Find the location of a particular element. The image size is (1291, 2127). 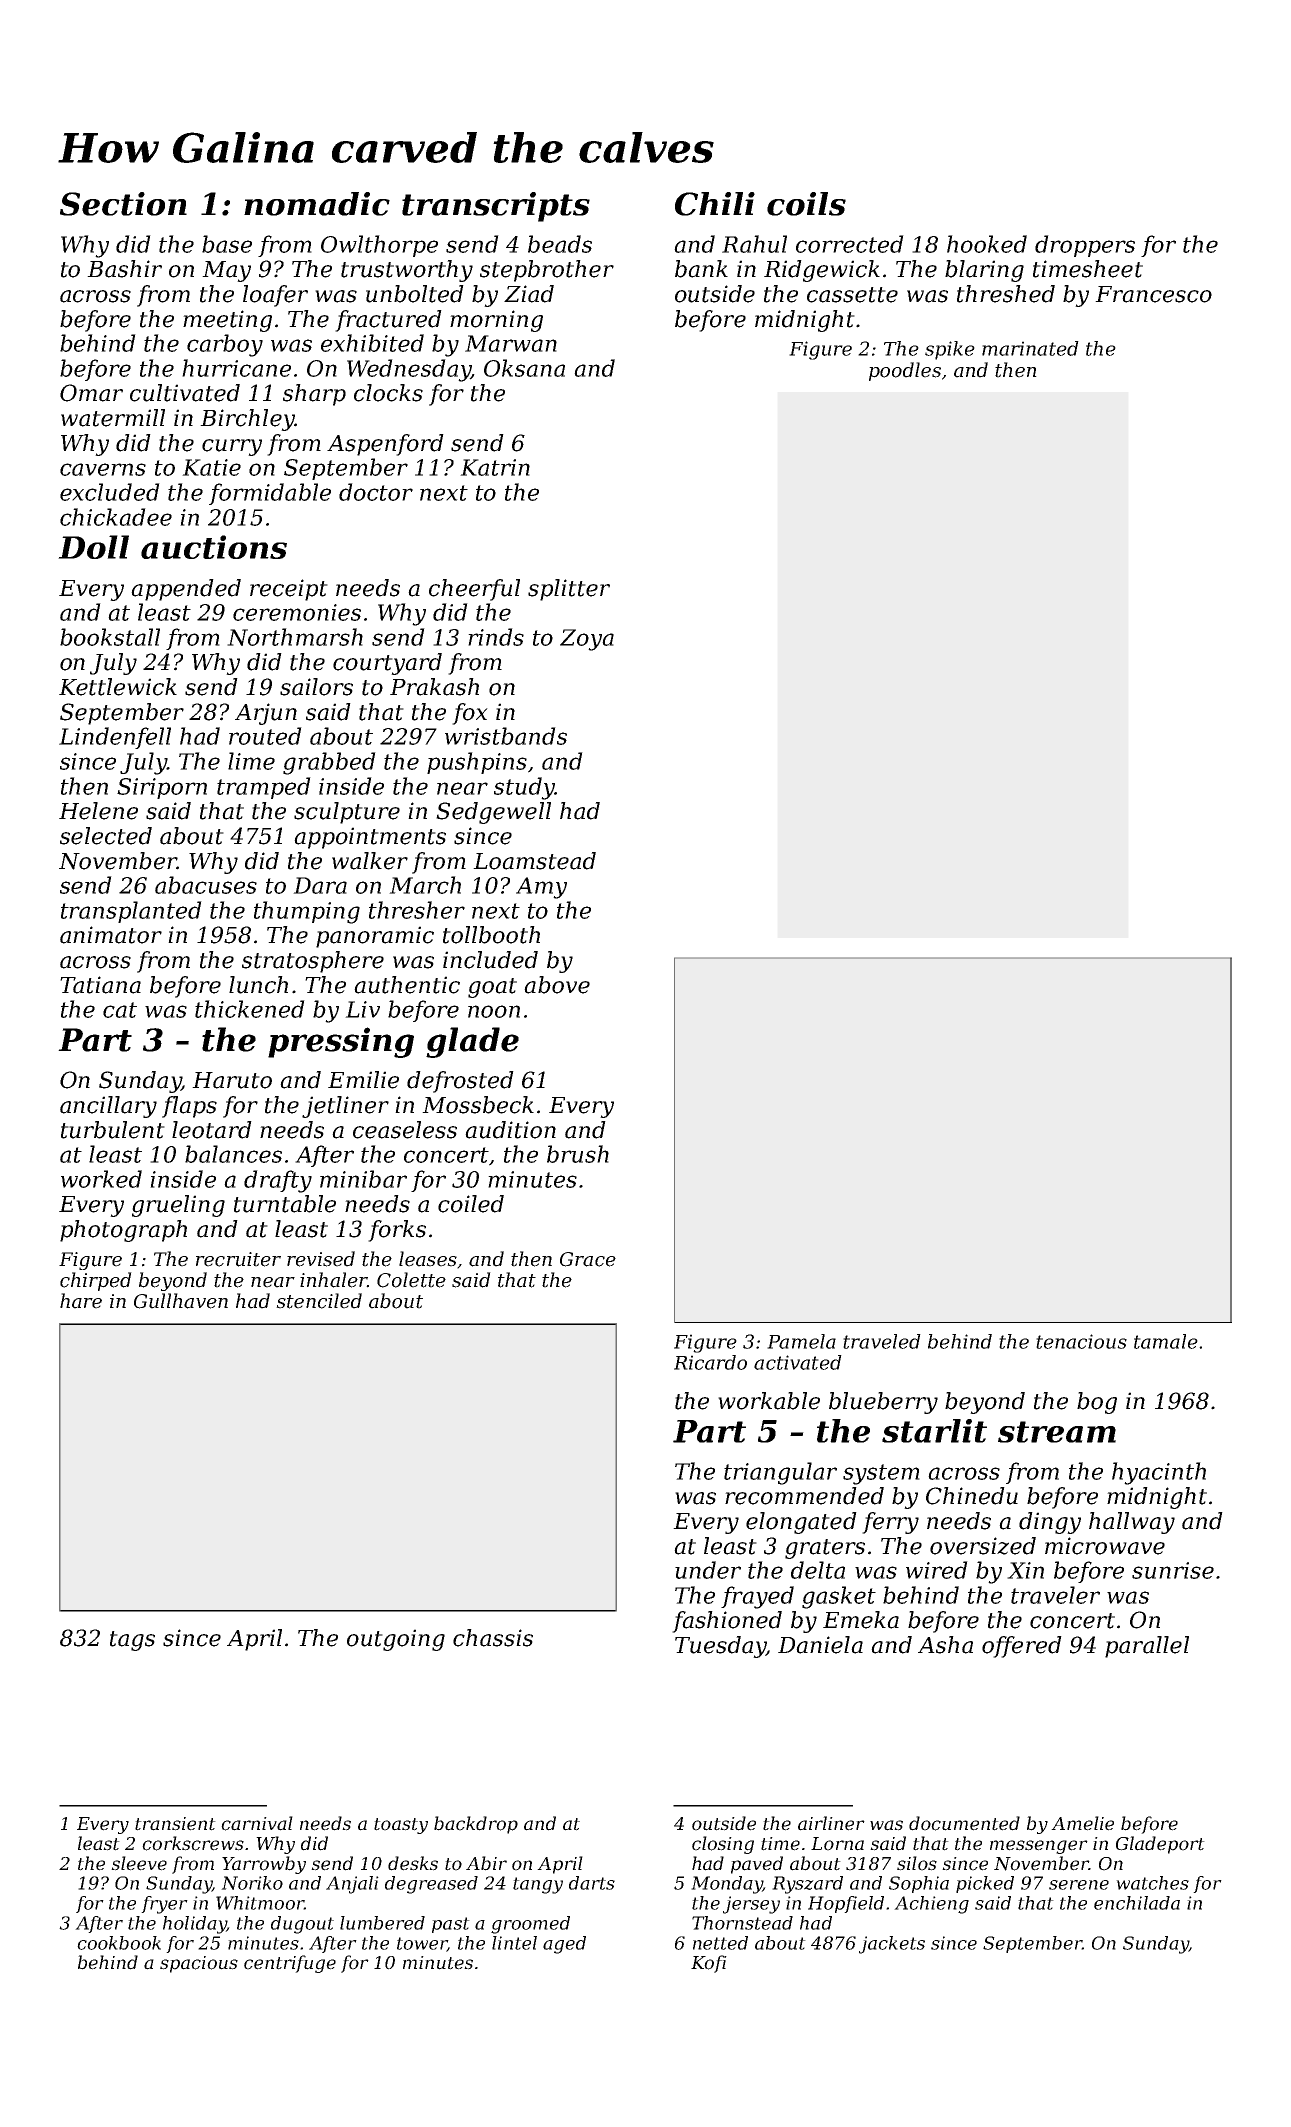

transient is located at coordinates (175, 1824).
